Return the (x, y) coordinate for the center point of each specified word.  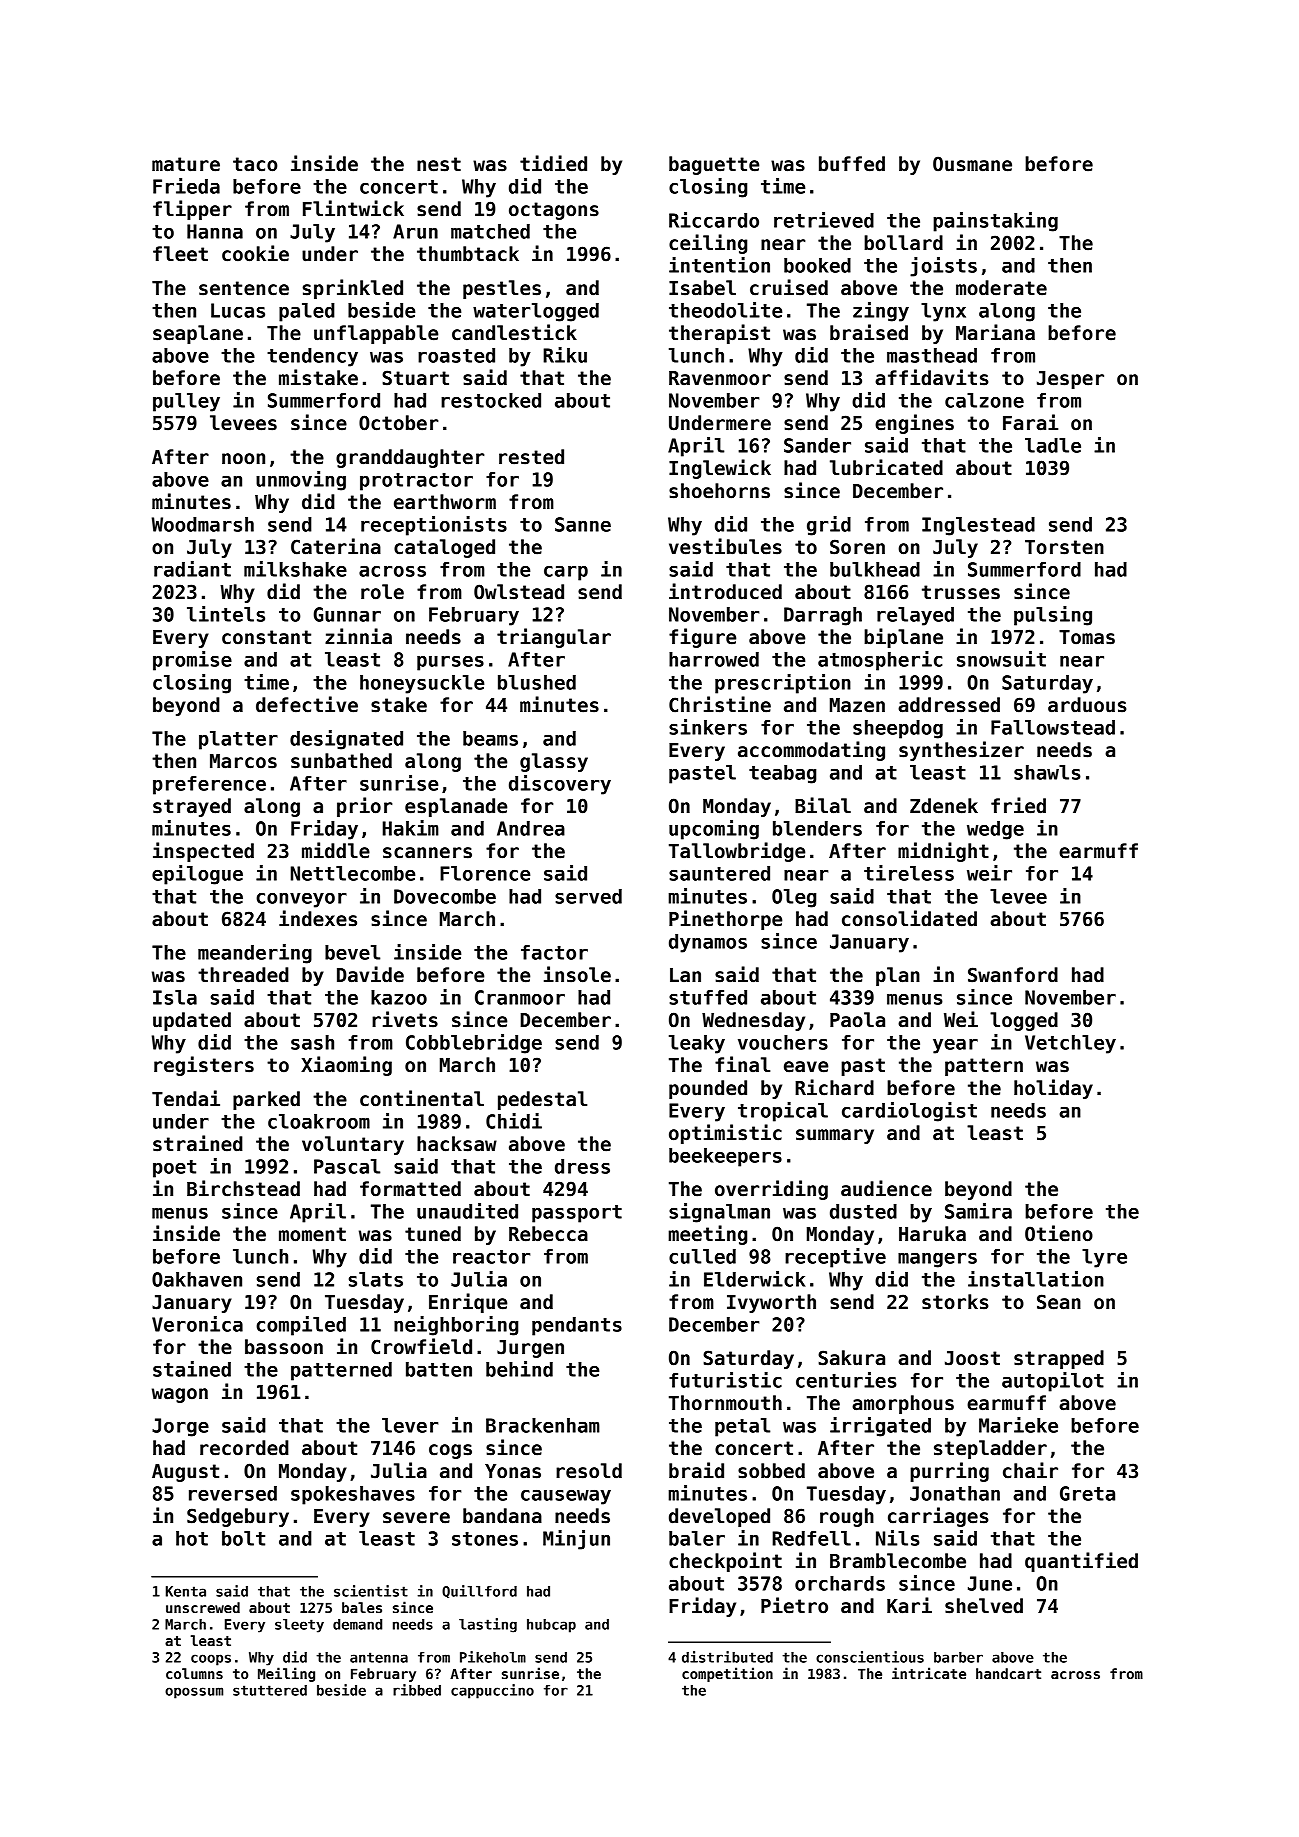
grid (829, 526)
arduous (1087, 705)
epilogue (197, 875)
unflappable (376, 334)
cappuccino (492, 1691)
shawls (1047, 772)
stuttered (270, 1690)
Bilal (823, 805)
